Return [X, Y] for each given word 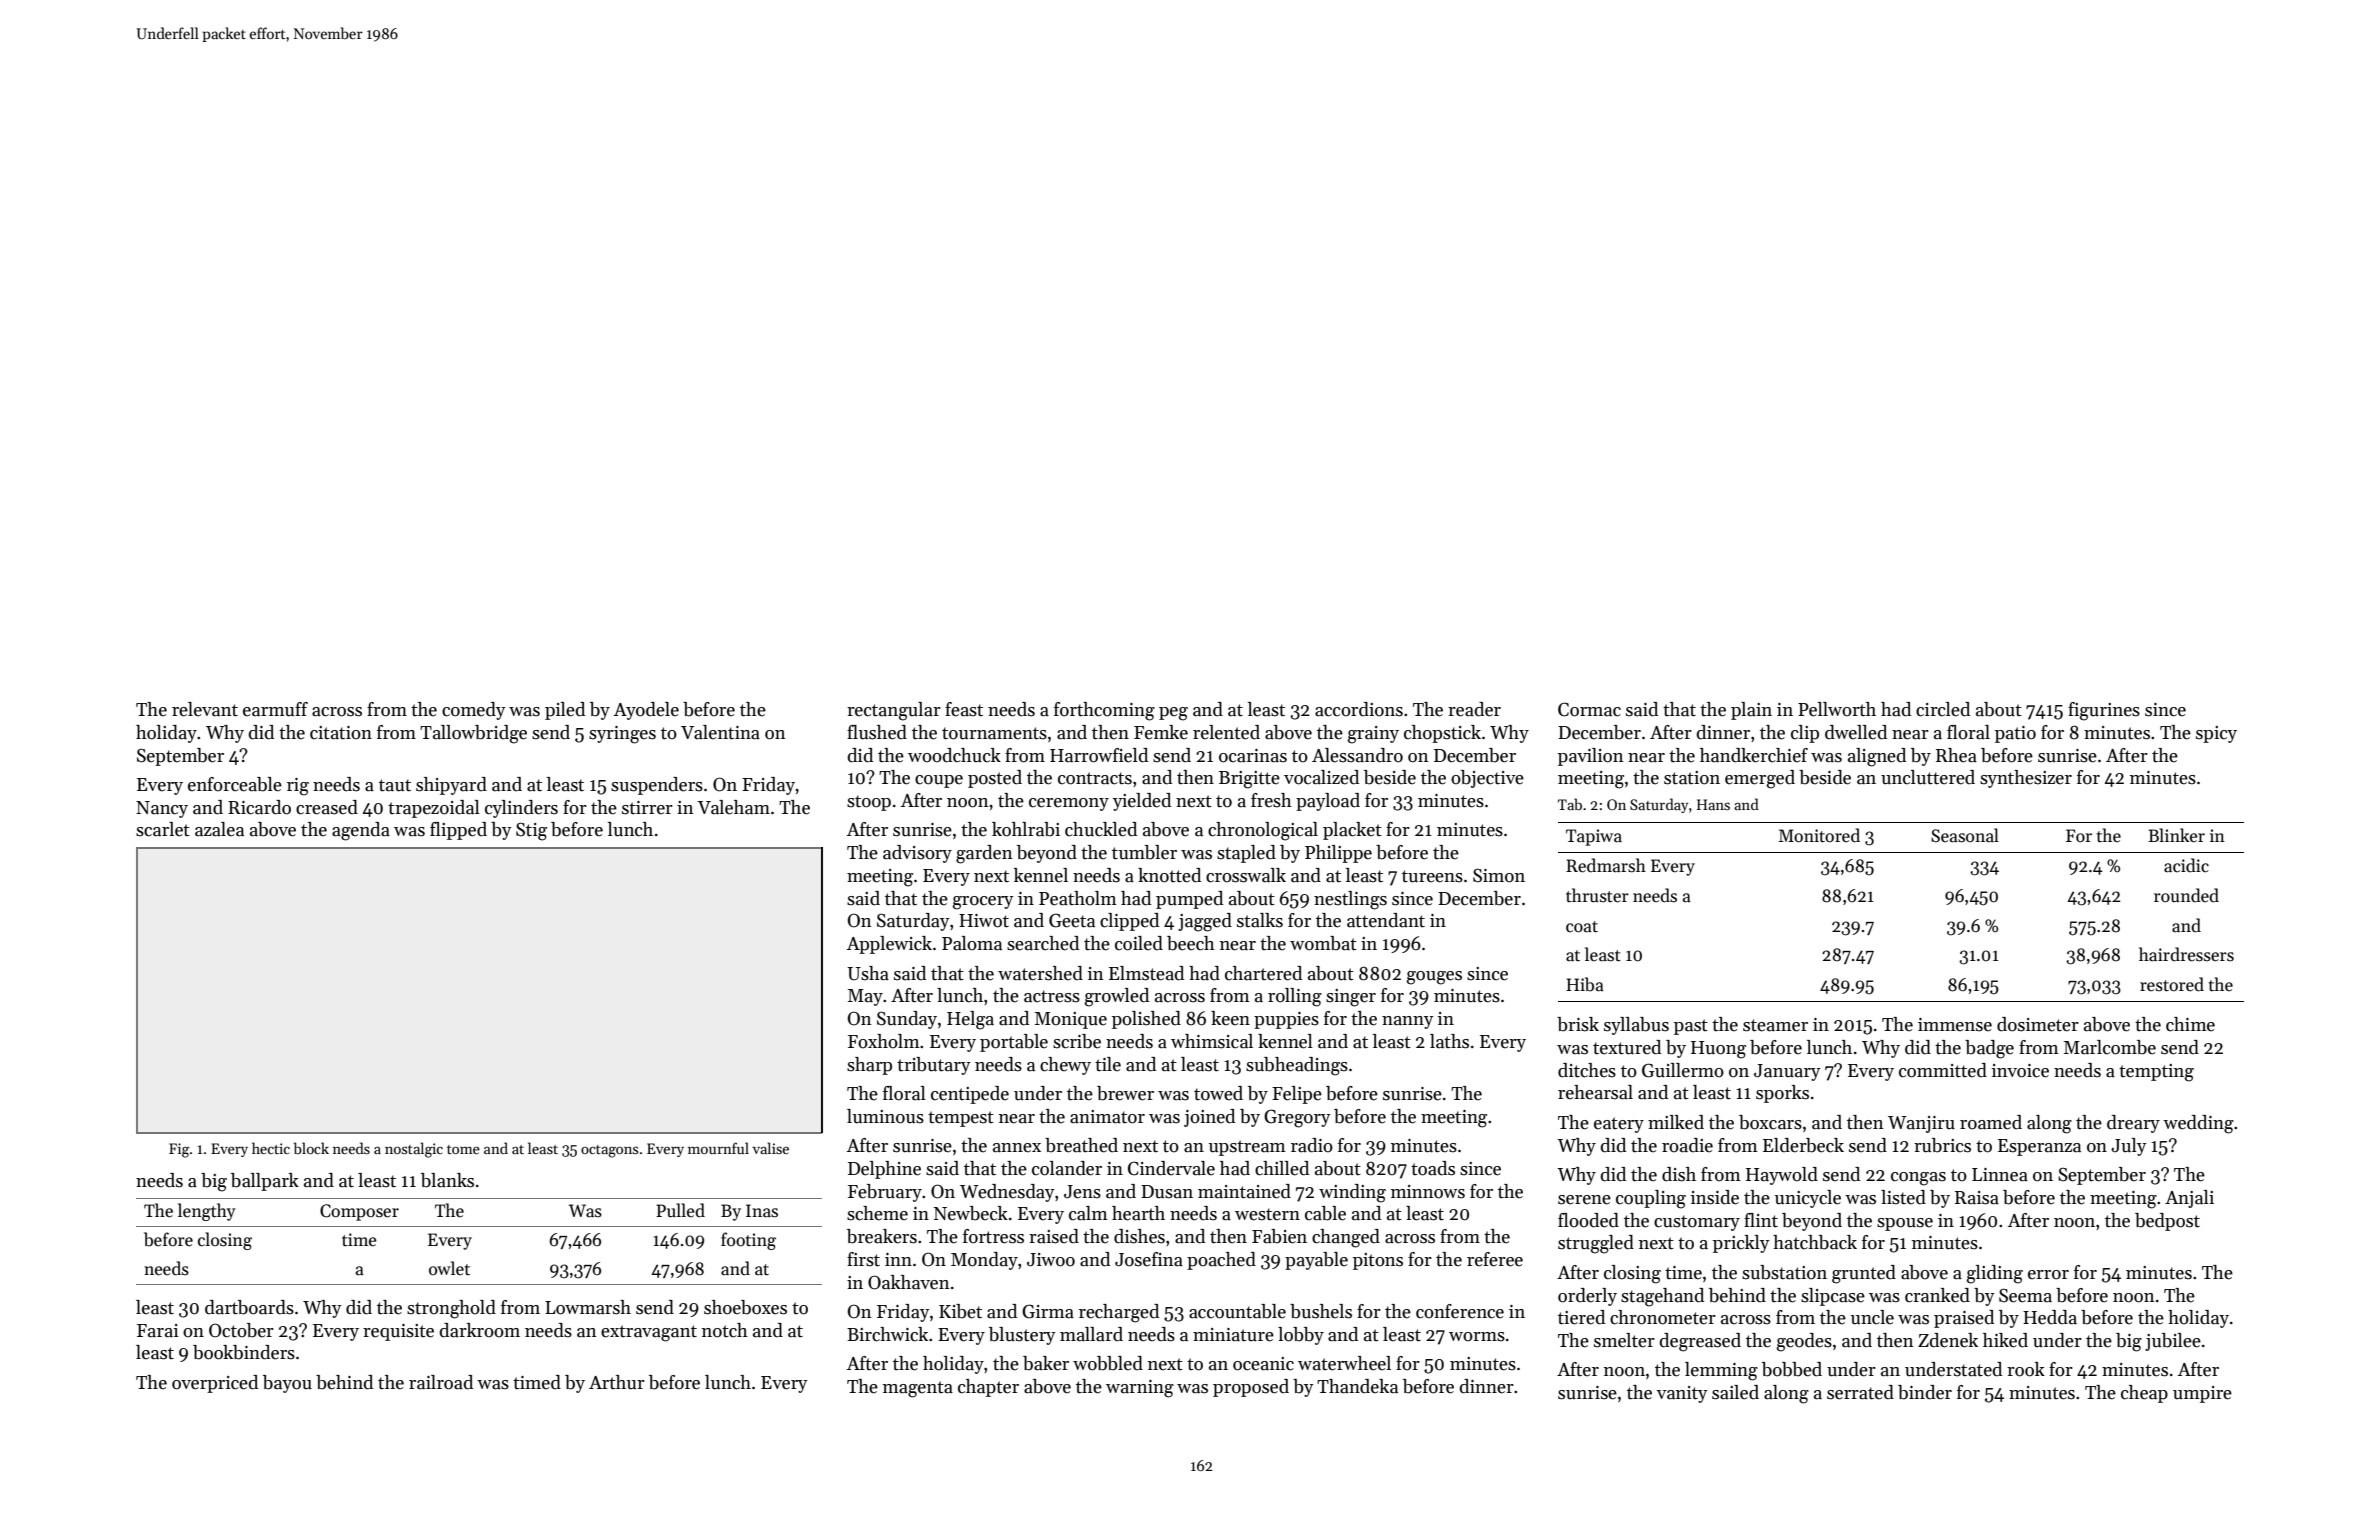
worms [1477, 1337]
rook [2026, 1369]
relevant [205, 709]
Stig [531, 831]
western [1267, 1214]
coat [1582, 927]
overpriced [215, 1384]
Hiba [1585, 984]
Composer [359, 1212]
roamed [1991, 1122]
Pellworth [1837, 709]
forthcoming [1104, 711]
